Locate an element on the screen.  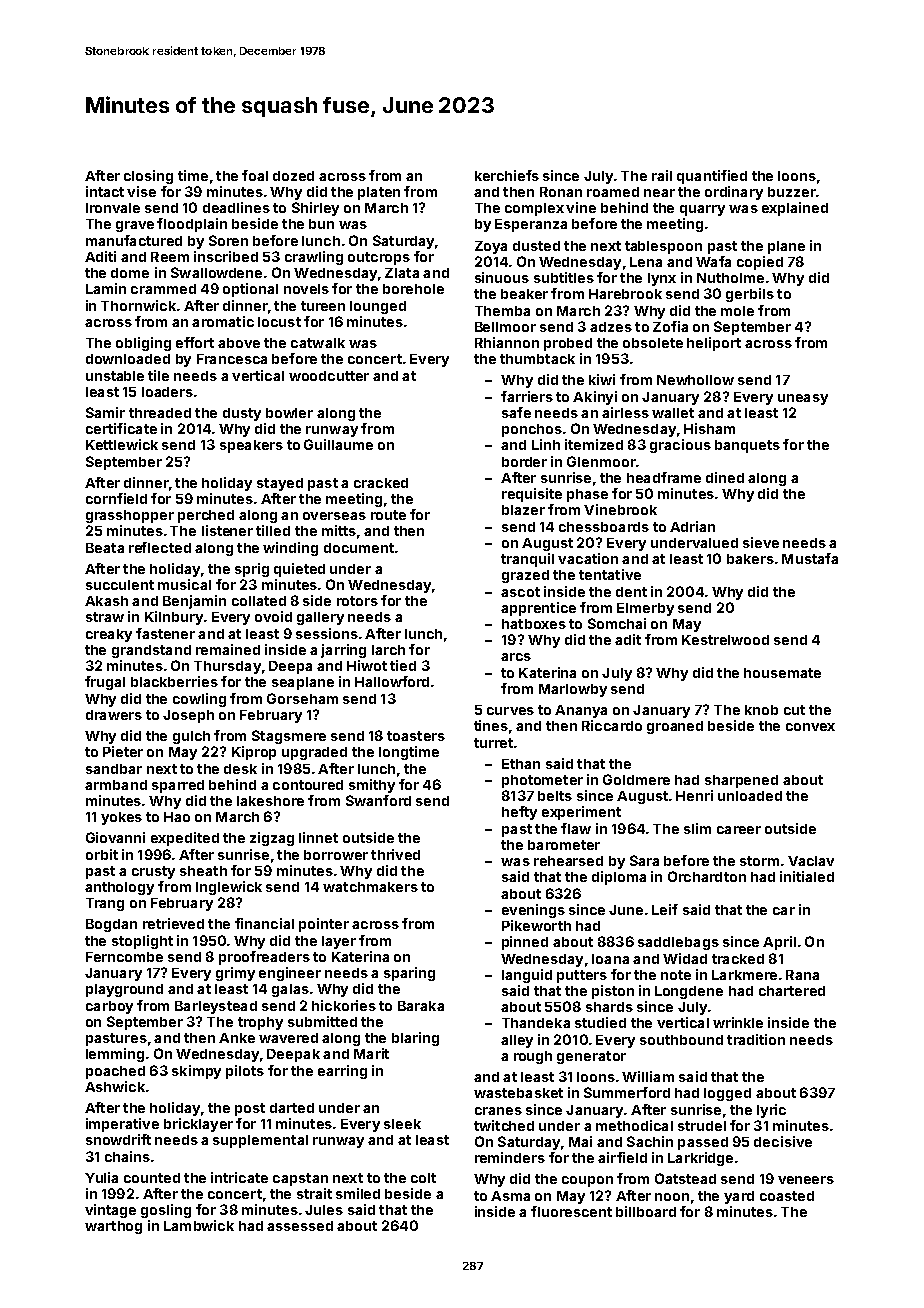
watchmakers is located at coordinates (370, 887).
